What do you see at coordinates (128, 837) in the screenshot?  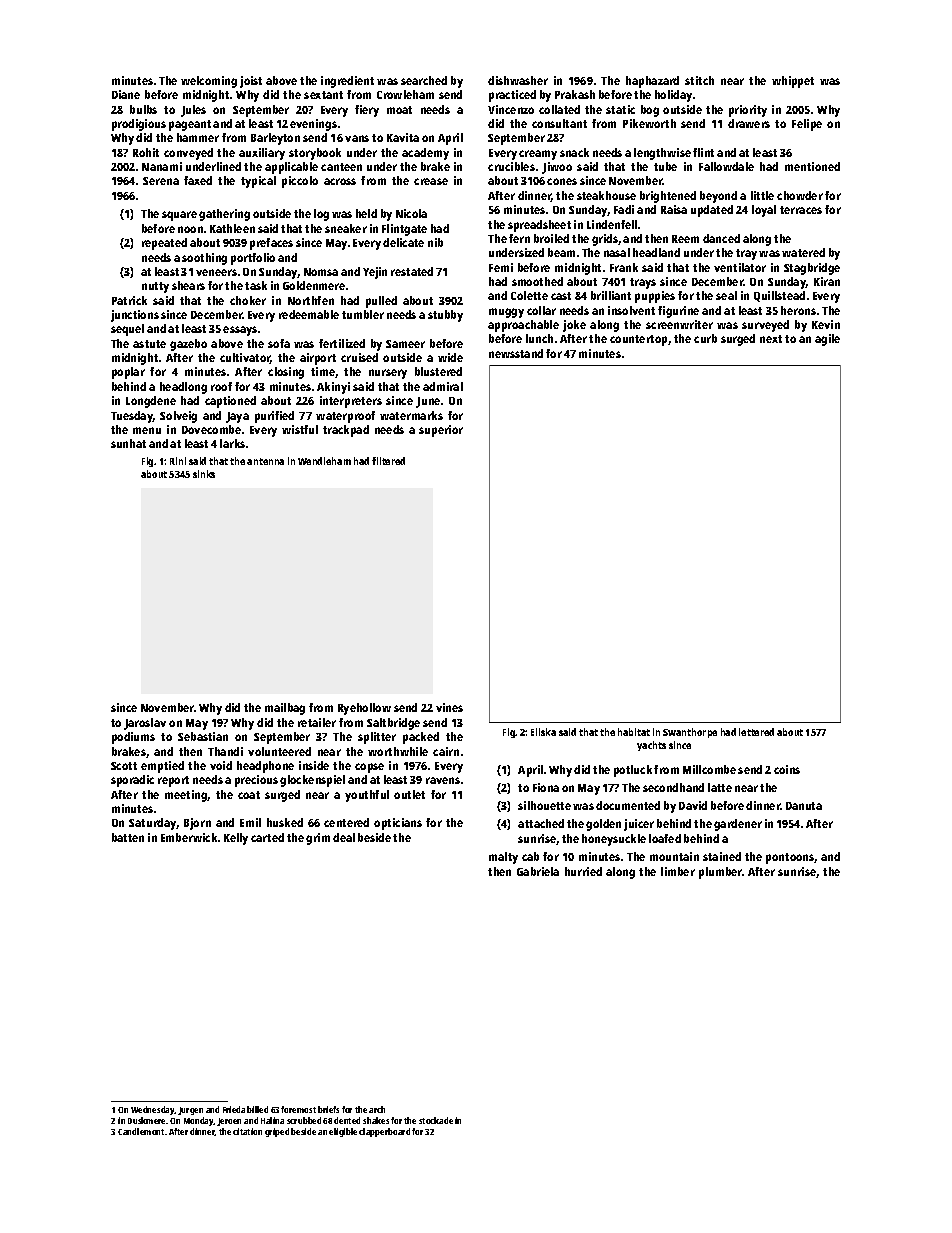 I see `batten` at bounding box center [128, 837].
